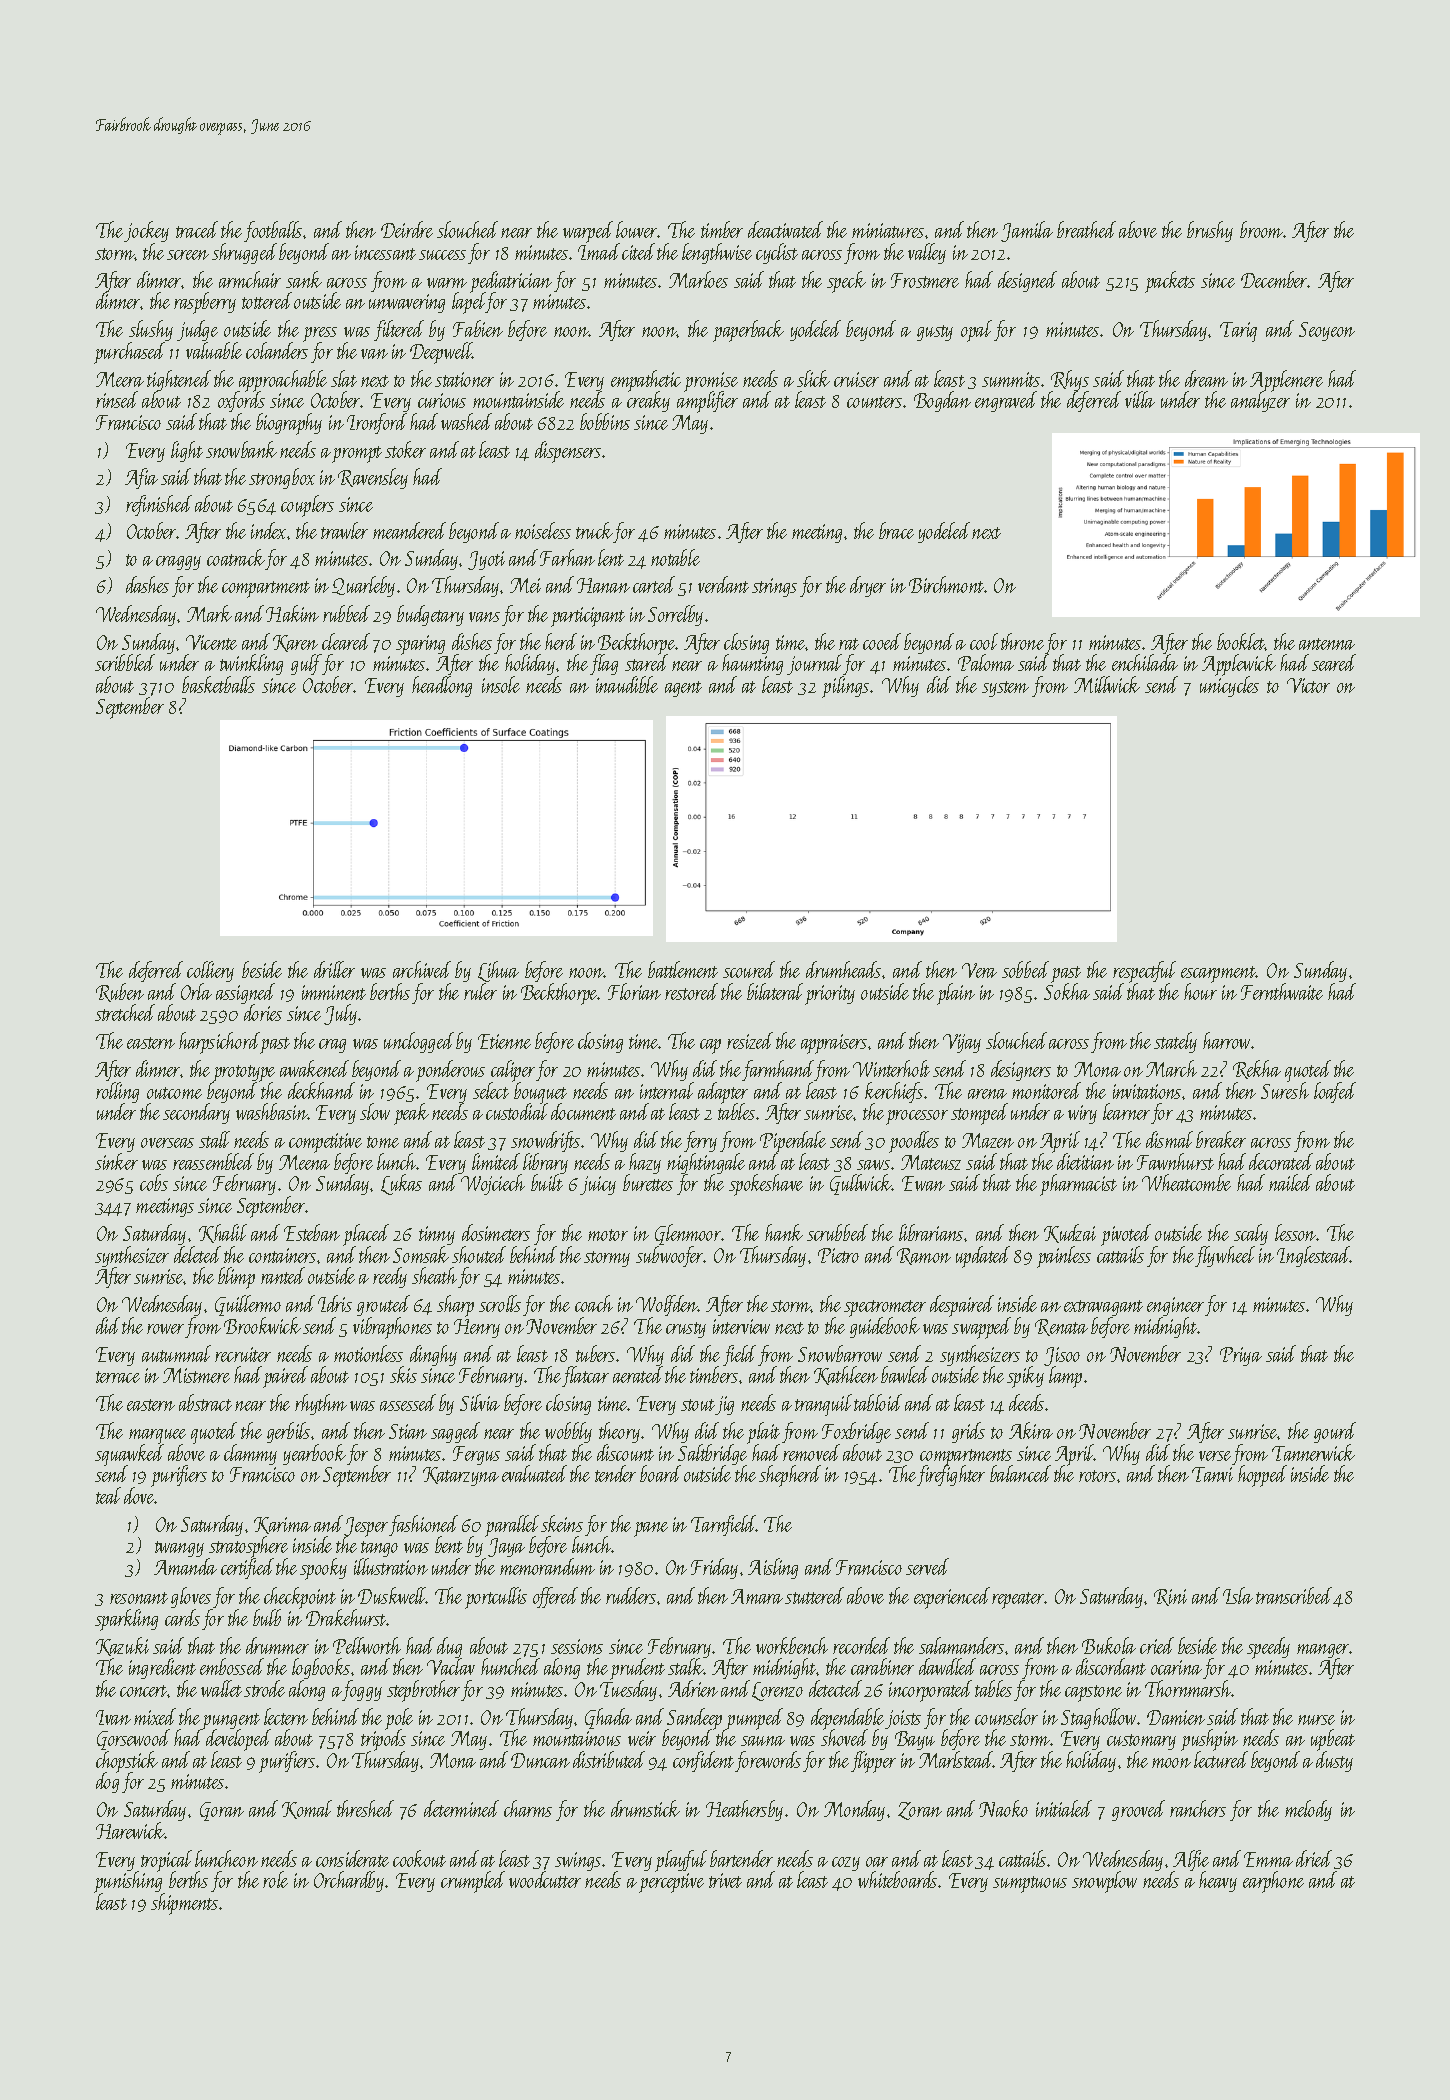 The height and width of the screenshot is (2100, 1450). I want to click on snowplow, so click(1104, 1882).
